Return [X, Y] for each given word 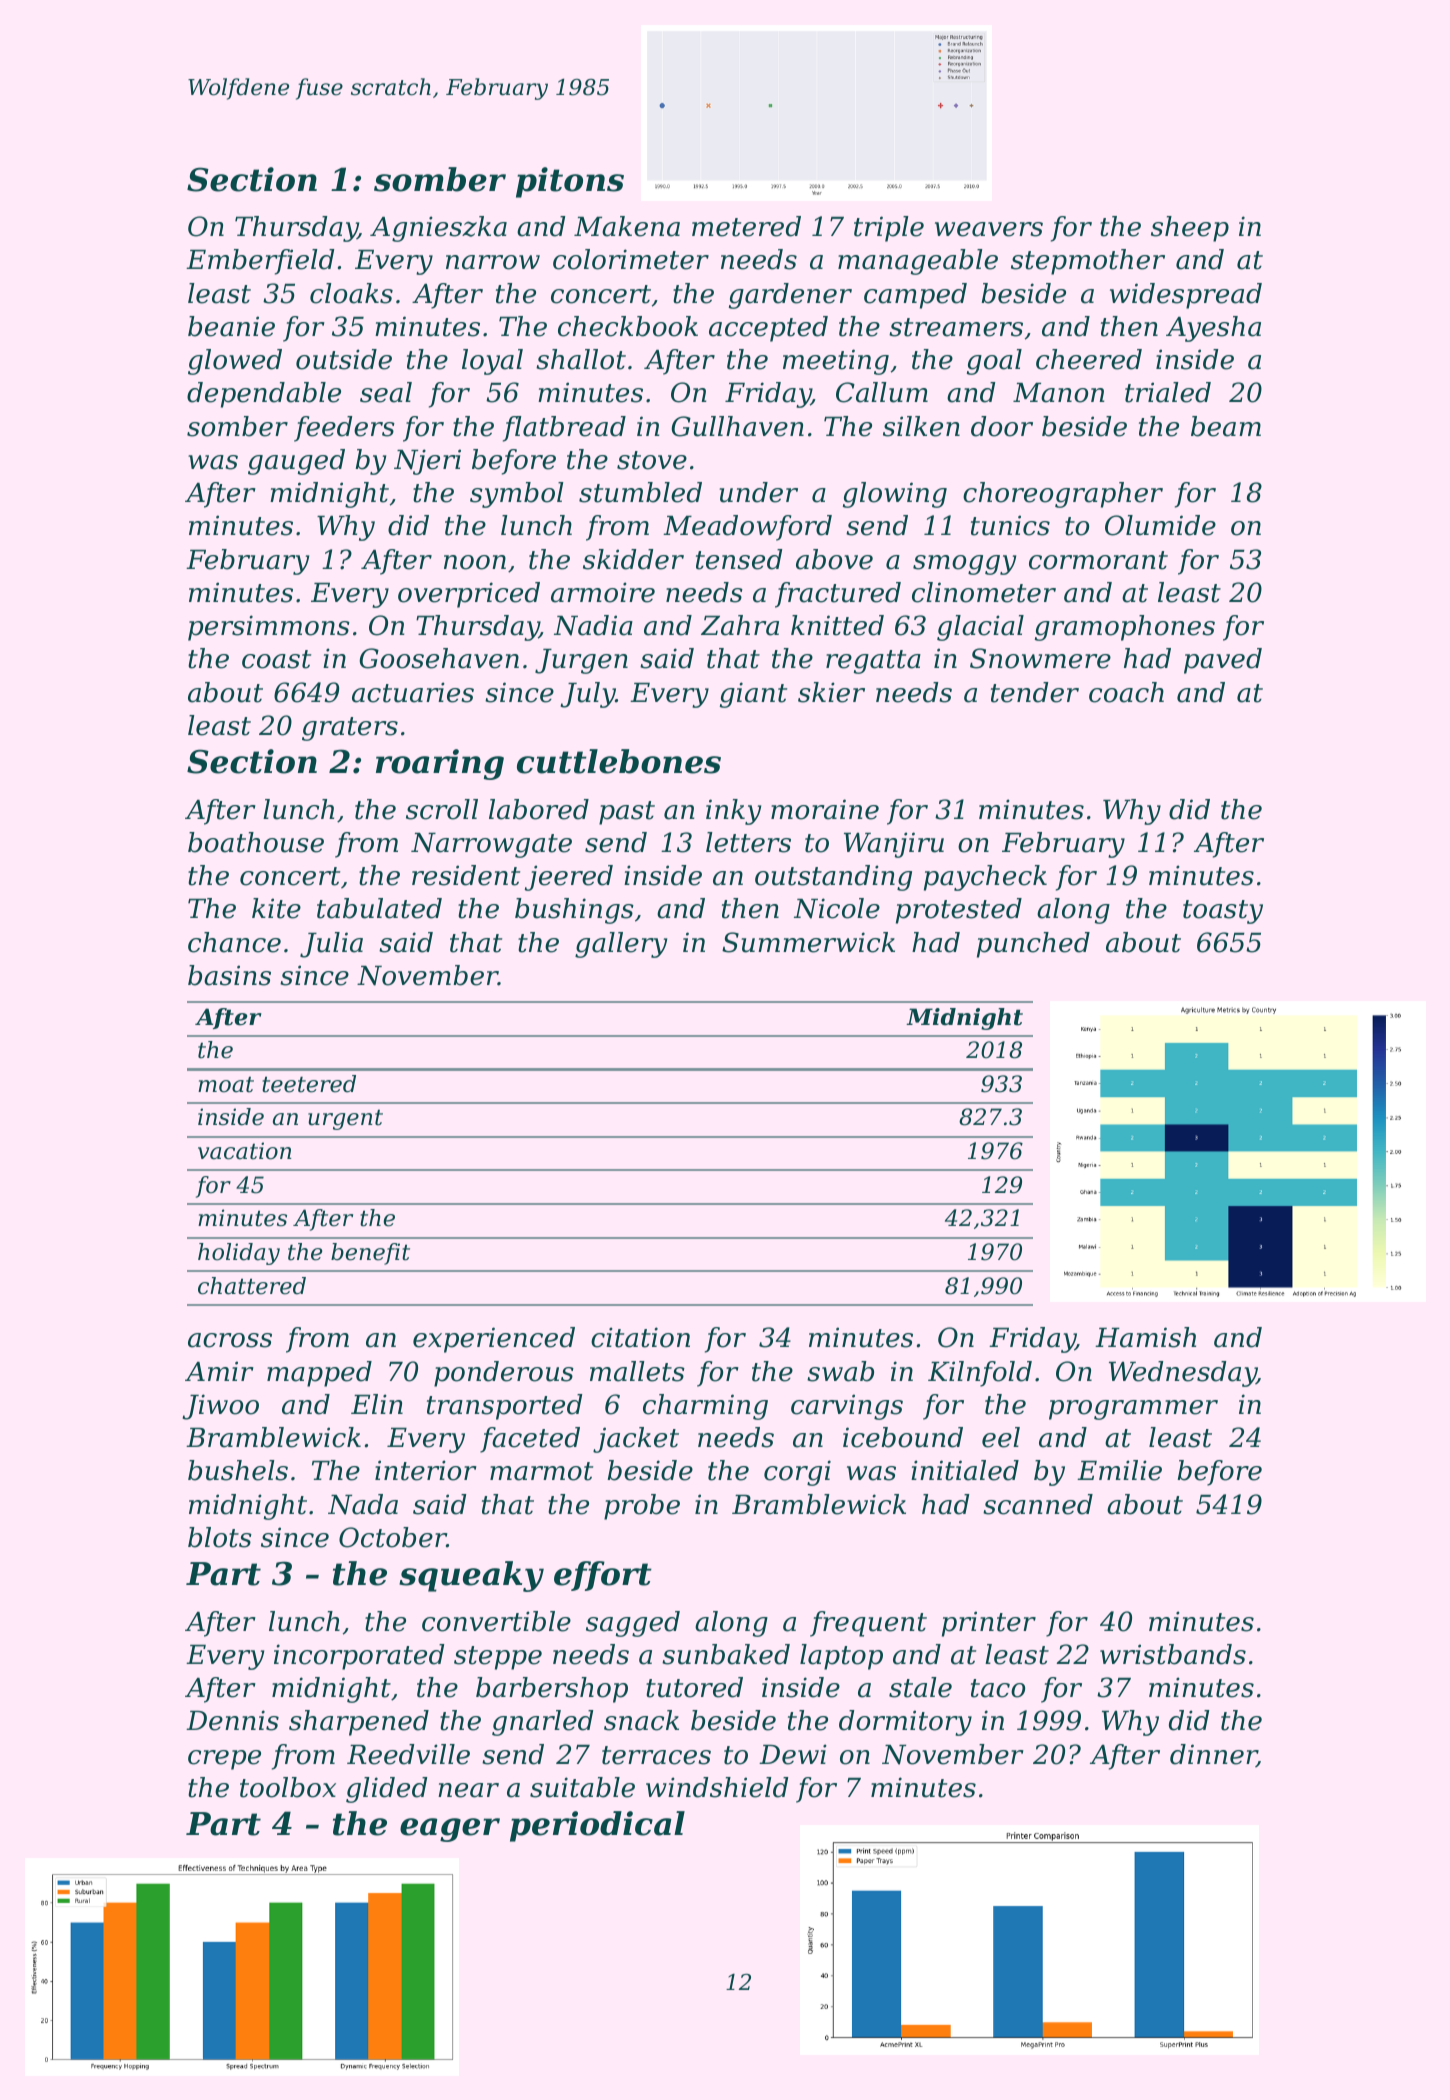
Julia [331, 945]
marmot [541, 1471]
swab [840, 1371]
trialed [1168, 392]
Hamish [1145, 1337]
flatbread [564, 429]
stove [652, 460]
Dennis [232, 1720]
